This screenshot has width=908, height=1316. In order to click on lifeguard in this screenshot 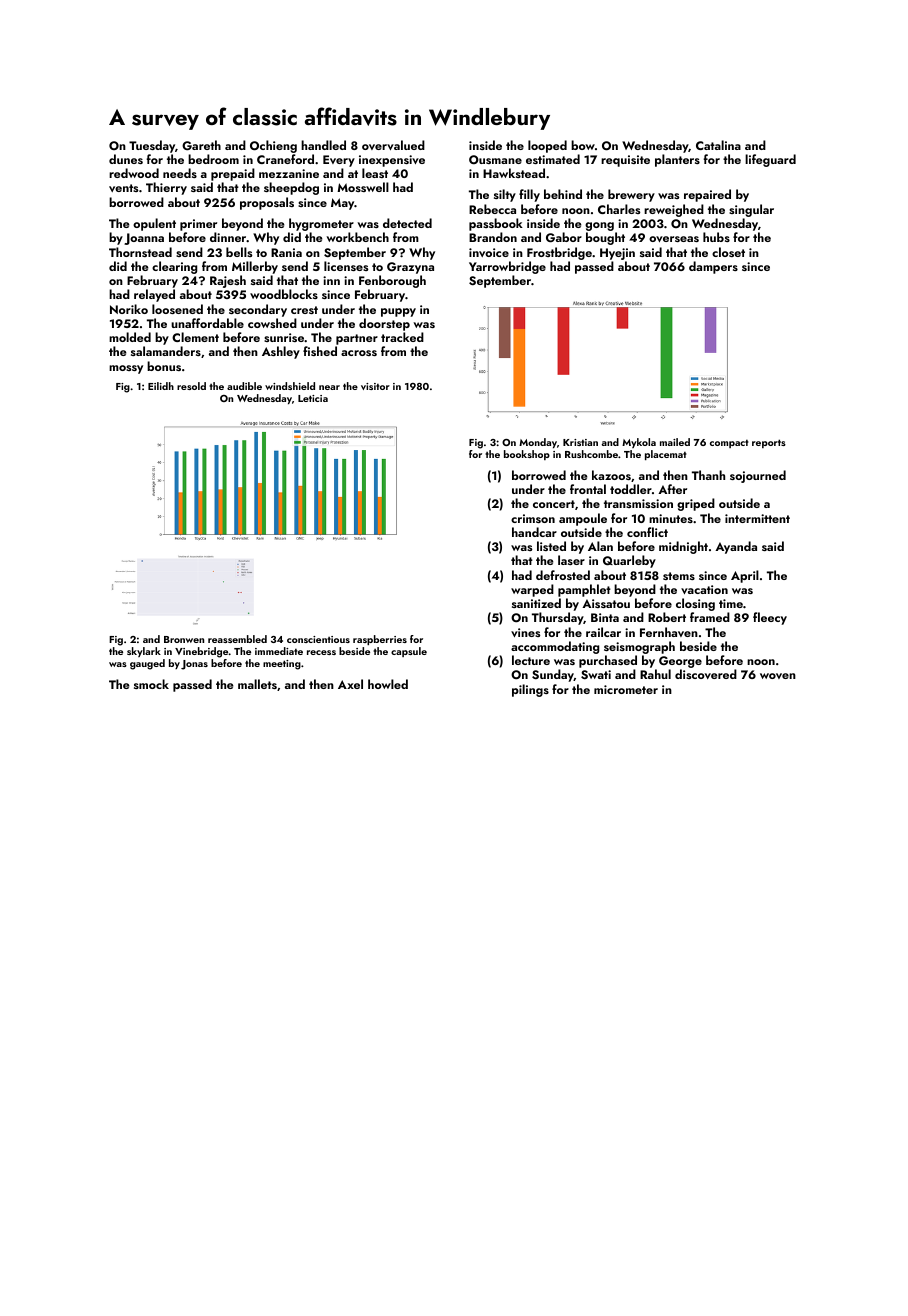, I will do `click(770, 160)`.
